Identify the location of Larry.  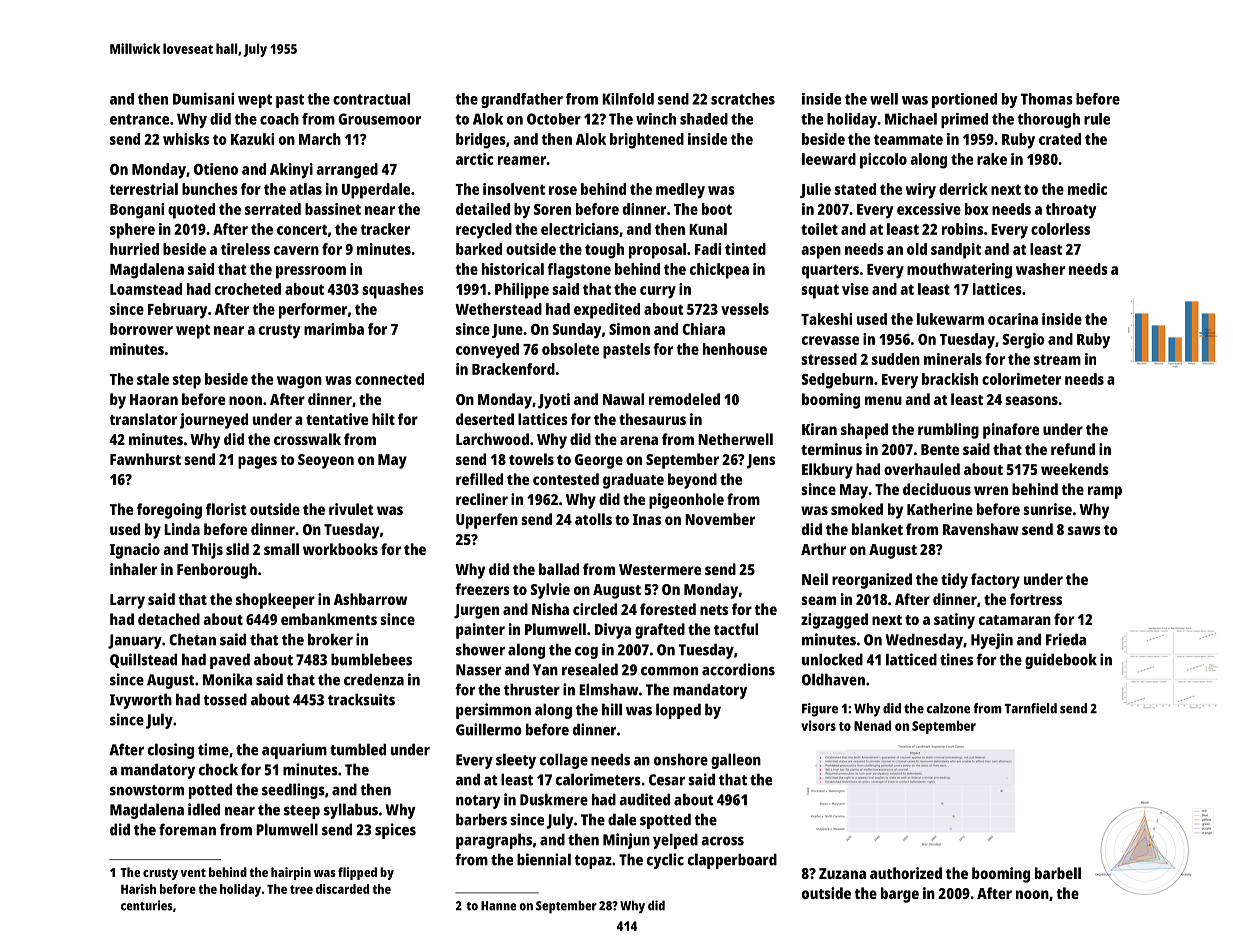
(127, 601).
